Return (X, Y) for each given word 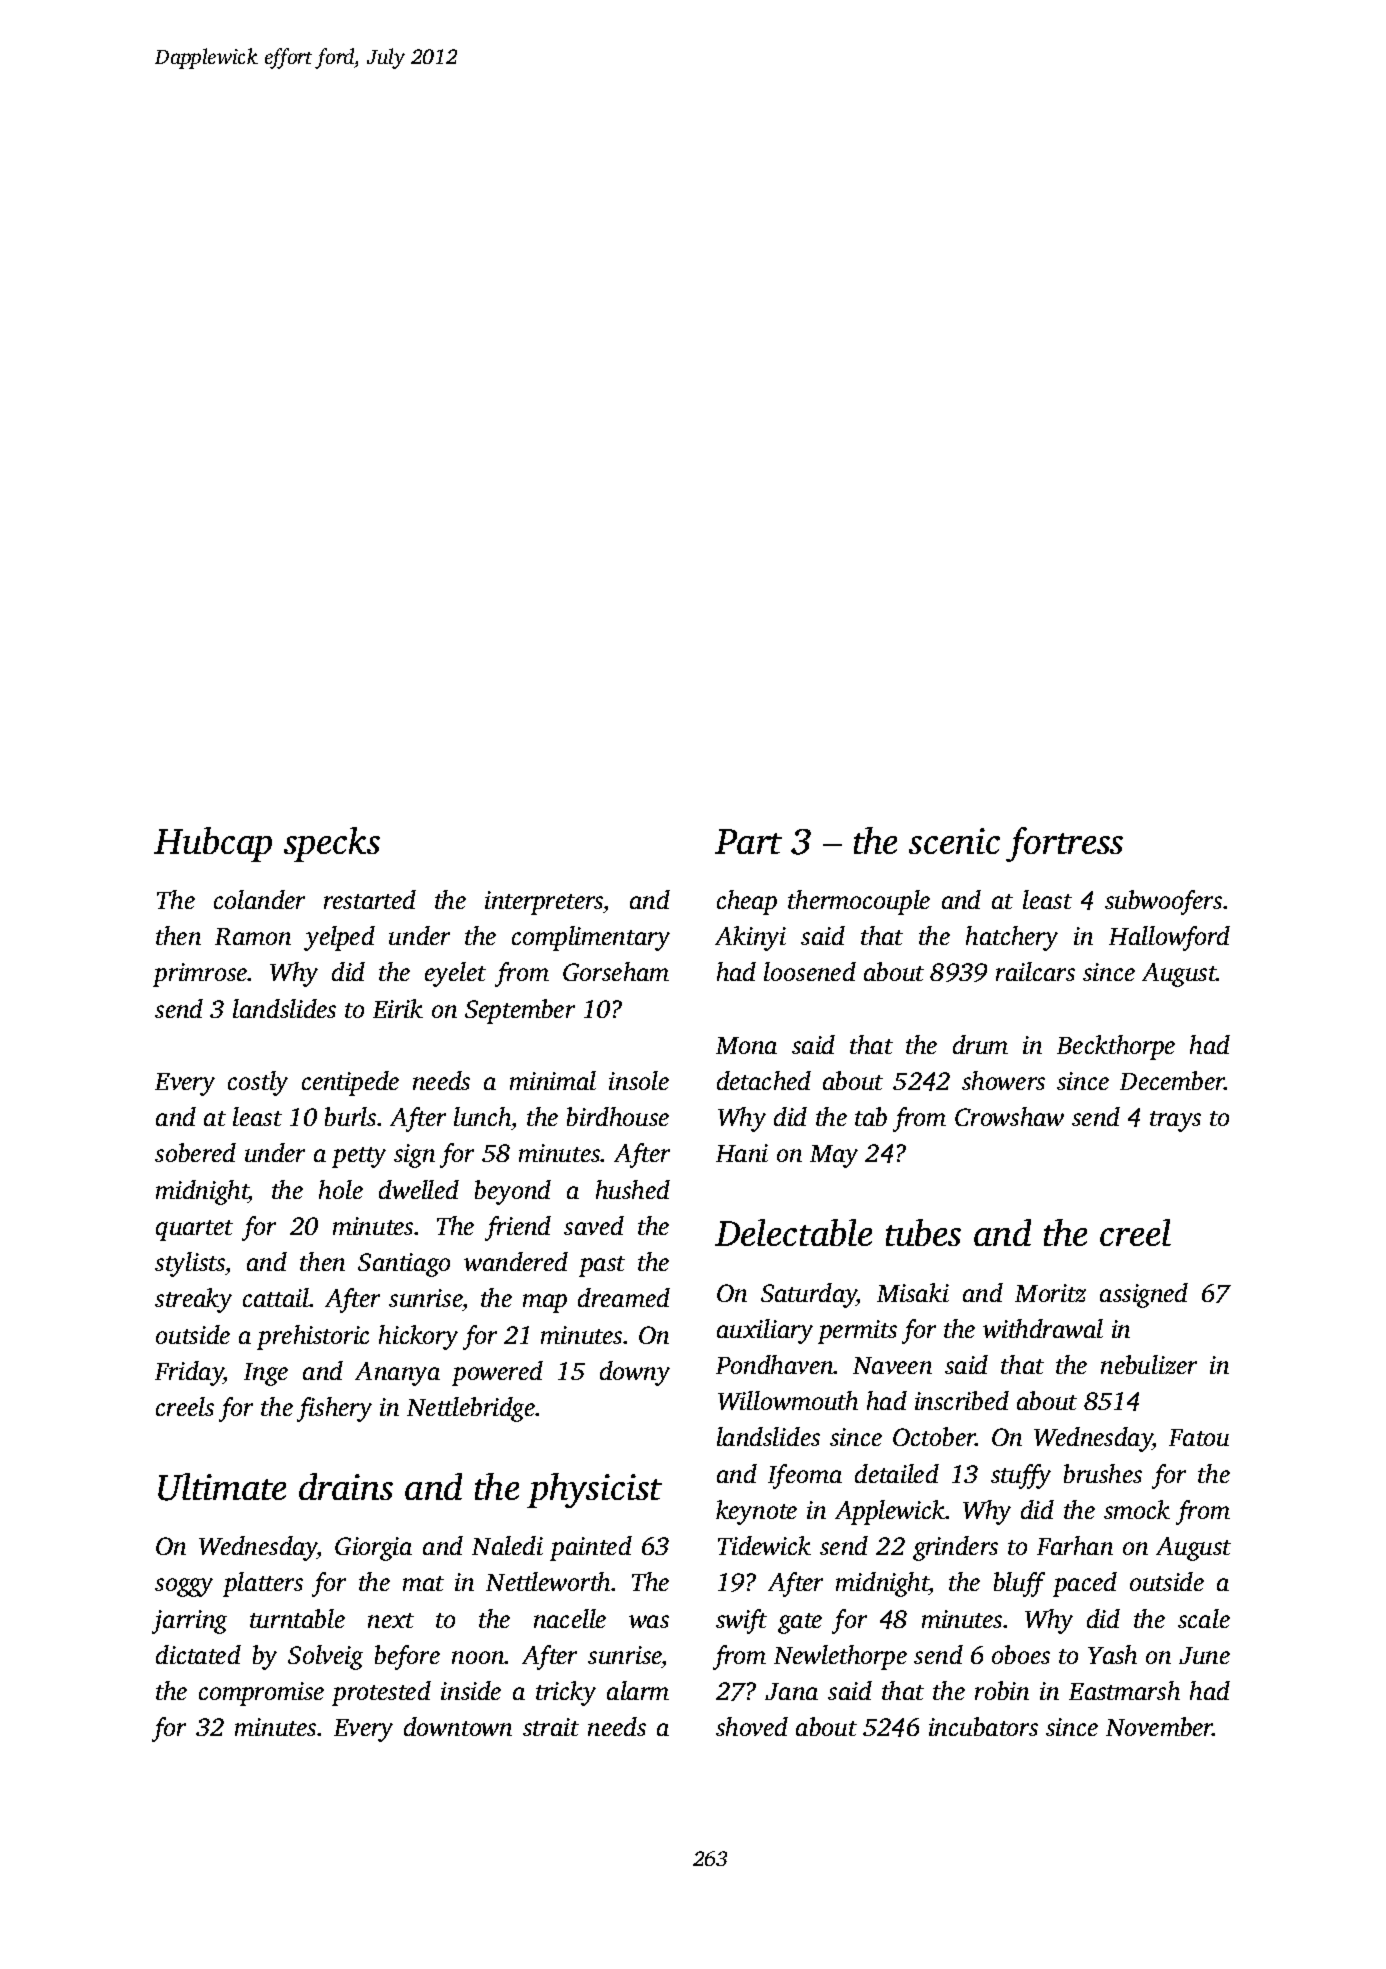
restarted (370, 899)
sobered (195, 1152)
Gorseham (616, 971)
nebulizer (1149, 1364)
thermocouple (859, 902)
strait (551, 1727)
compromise (261, 1694)
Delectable (793, 1232)
